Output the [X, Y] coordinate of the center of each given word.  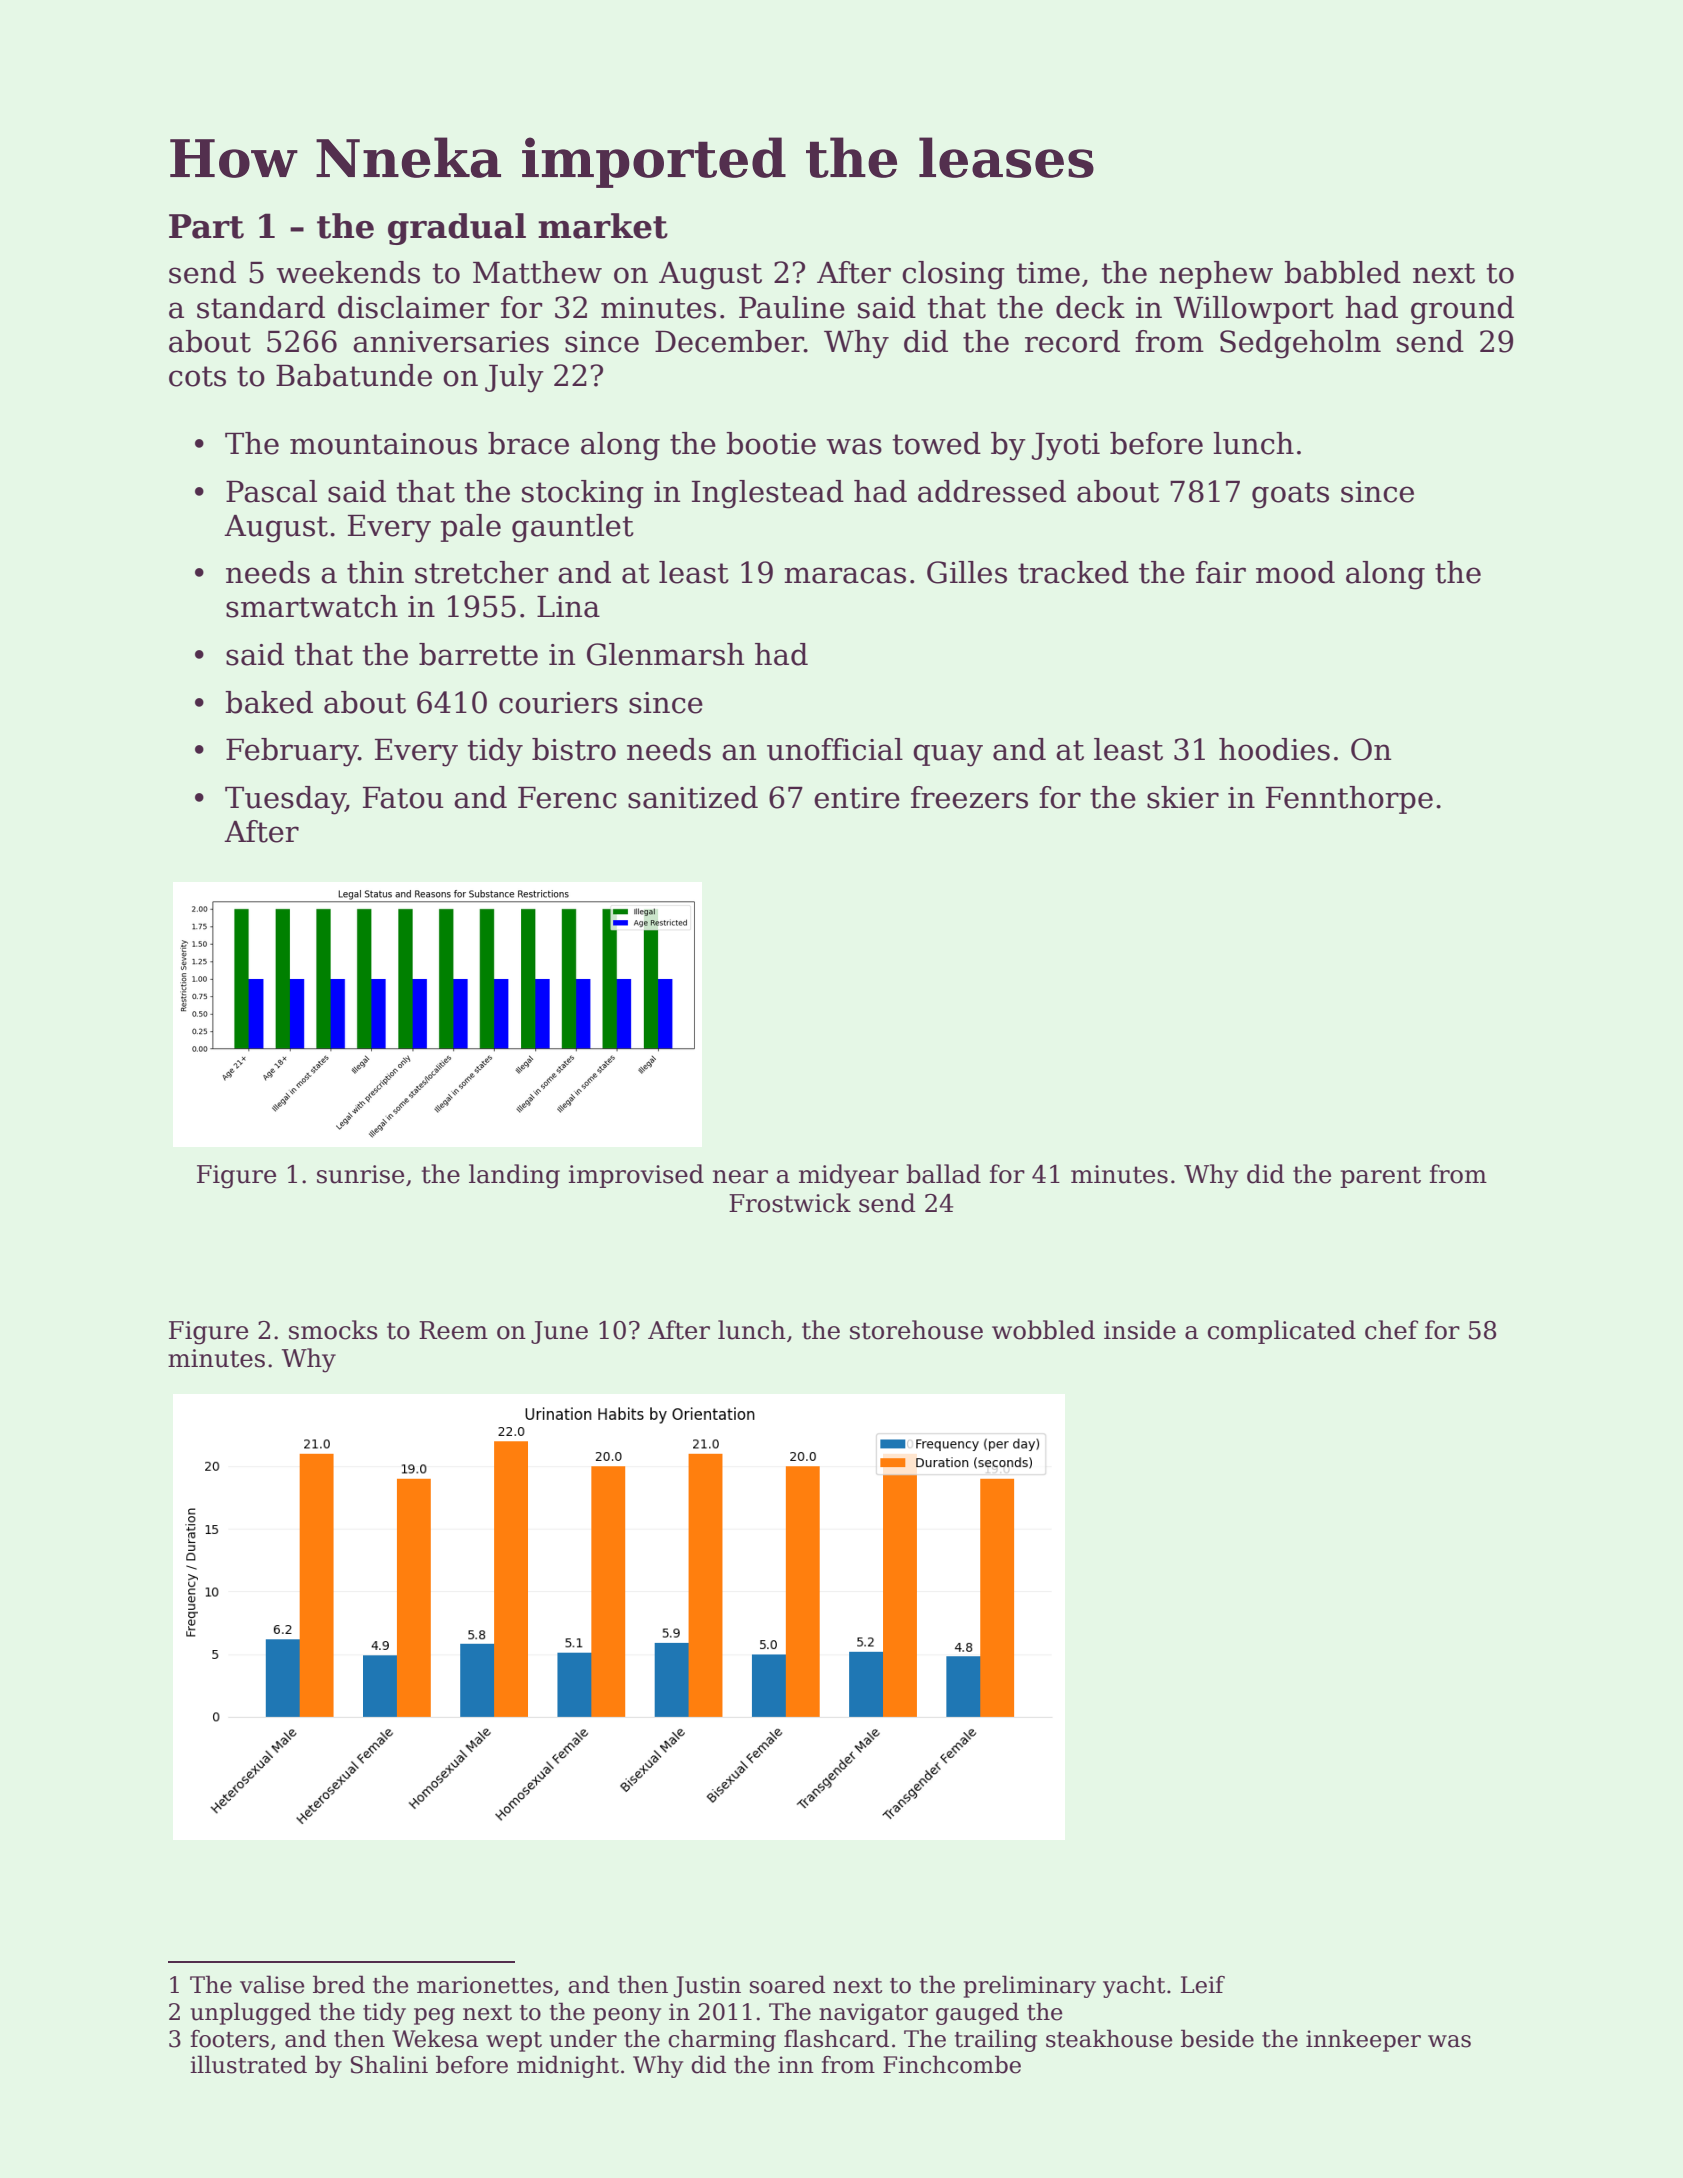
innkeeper [1363, 2040]
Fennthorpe [1349, 800]
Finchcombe [952, 2064]
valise [272, 1984]
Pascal [271, 491]
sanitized [693, 797]
